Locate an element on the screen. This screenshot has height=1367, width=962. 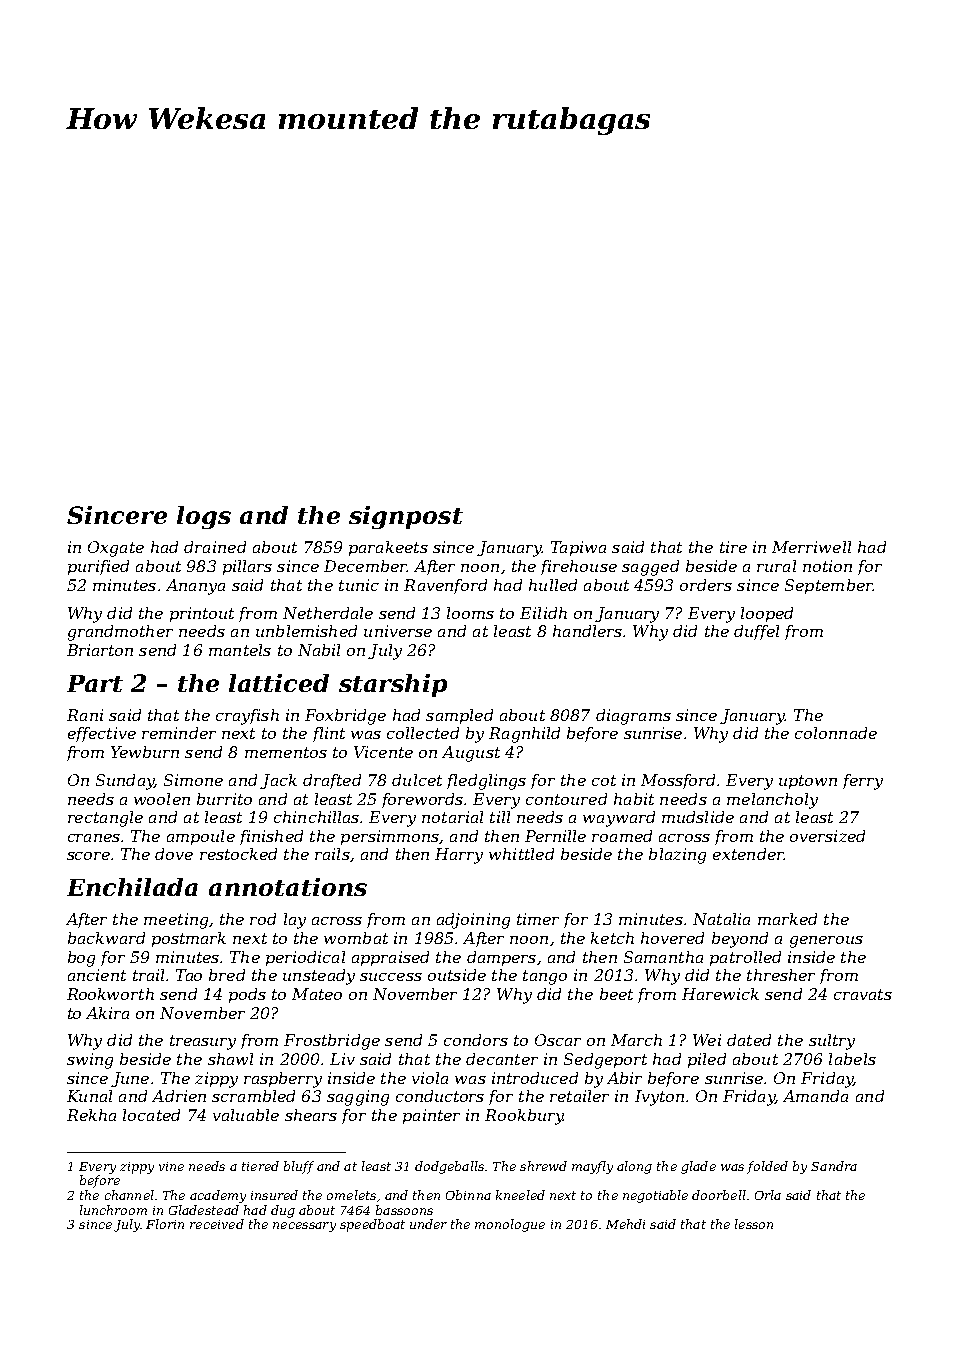
cranes is located at coordinates (94, 838).
